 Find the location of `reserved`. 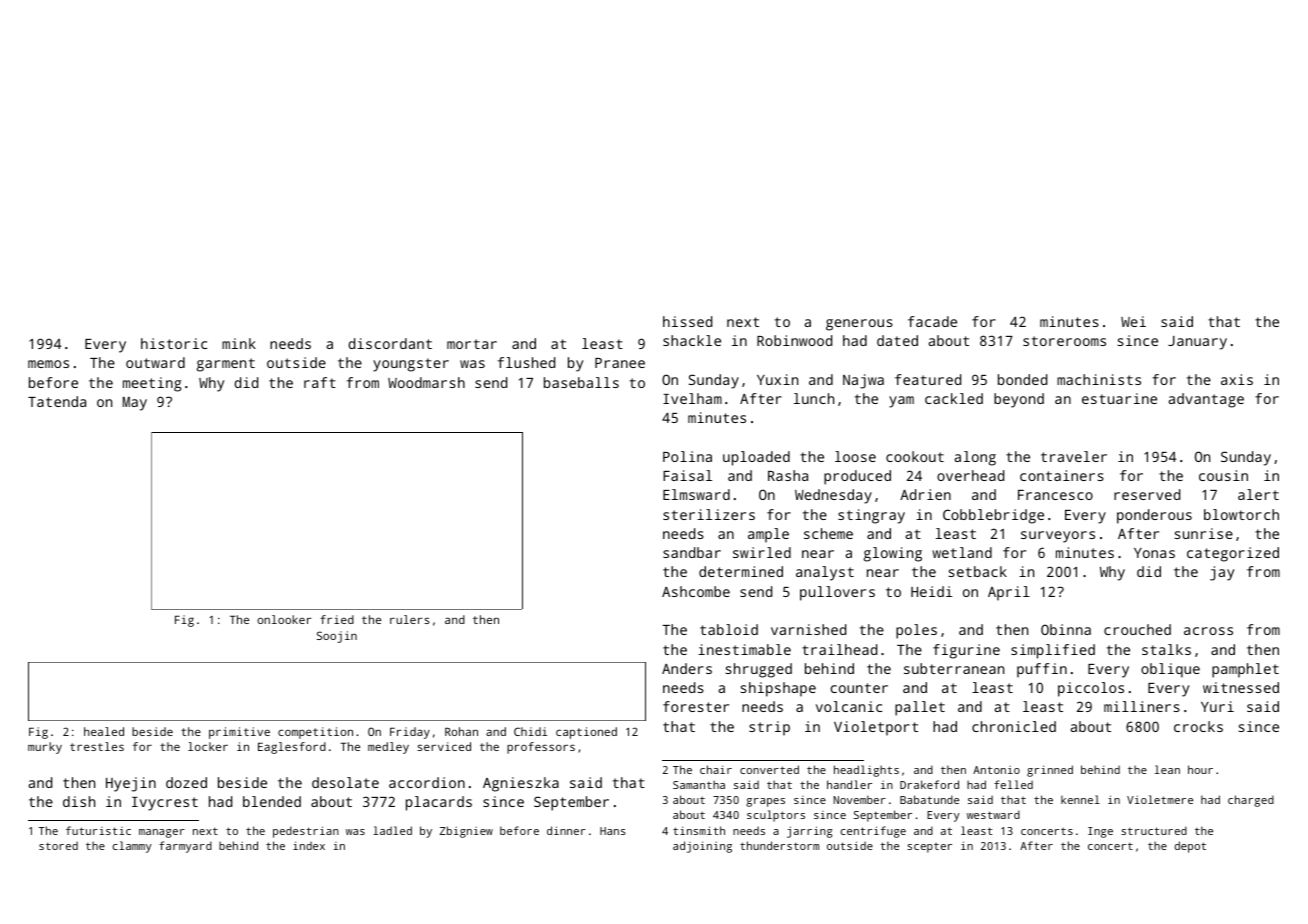

reserved is located at coordinates (1147, 494).
